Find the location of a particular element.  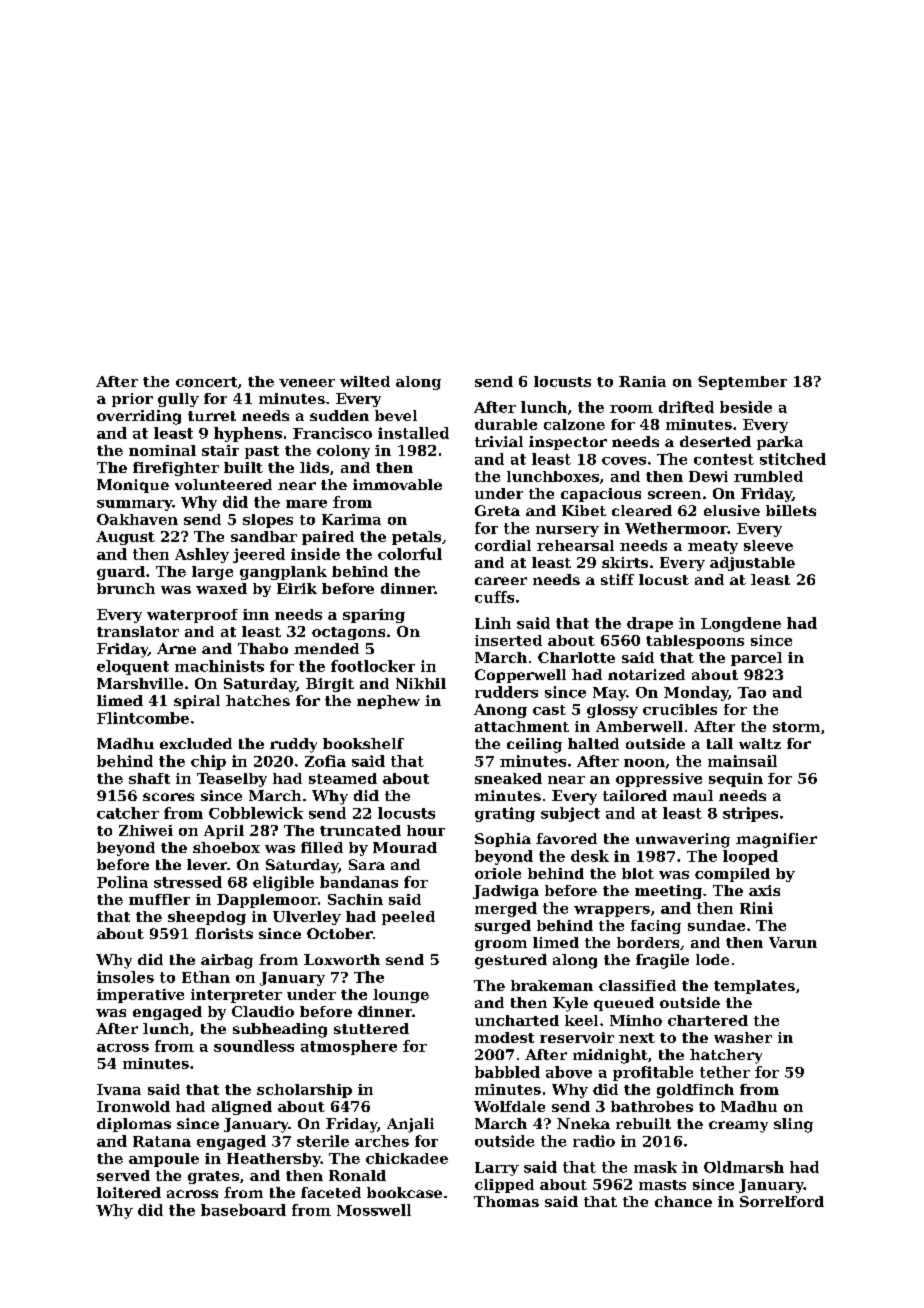

Ivana is located at coordinates (119, 1089).
